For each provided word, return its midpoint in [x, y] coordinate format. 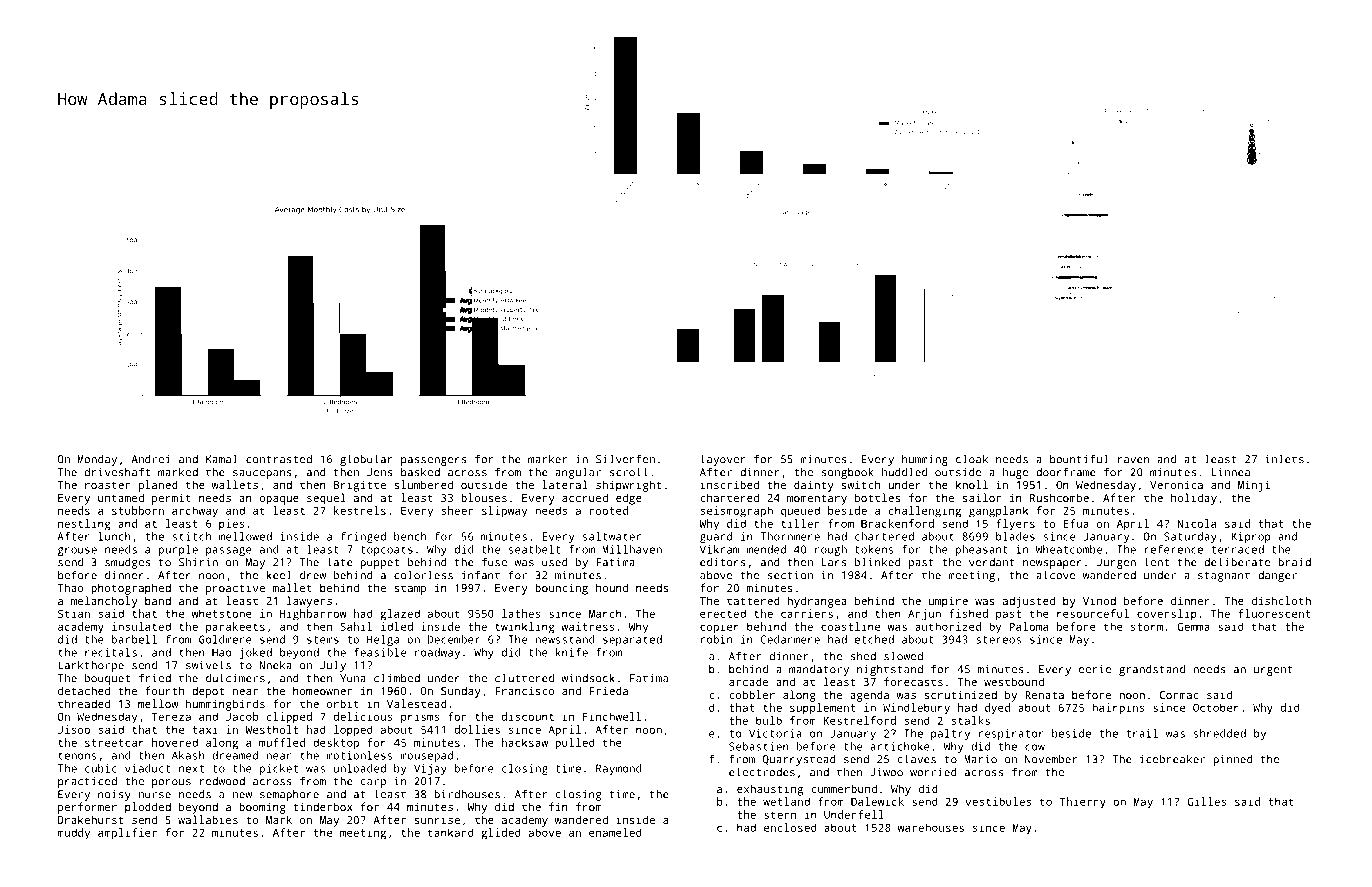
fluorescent [1274, 613]
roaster [107, 485]
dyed [997, 709]
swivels [208, 665]
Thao [71, 587]
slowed [903, 656]
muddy [73, 834]
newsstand [565, 639]
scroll [629, 472]
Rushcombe [1059, 497]
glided [501, 834]
